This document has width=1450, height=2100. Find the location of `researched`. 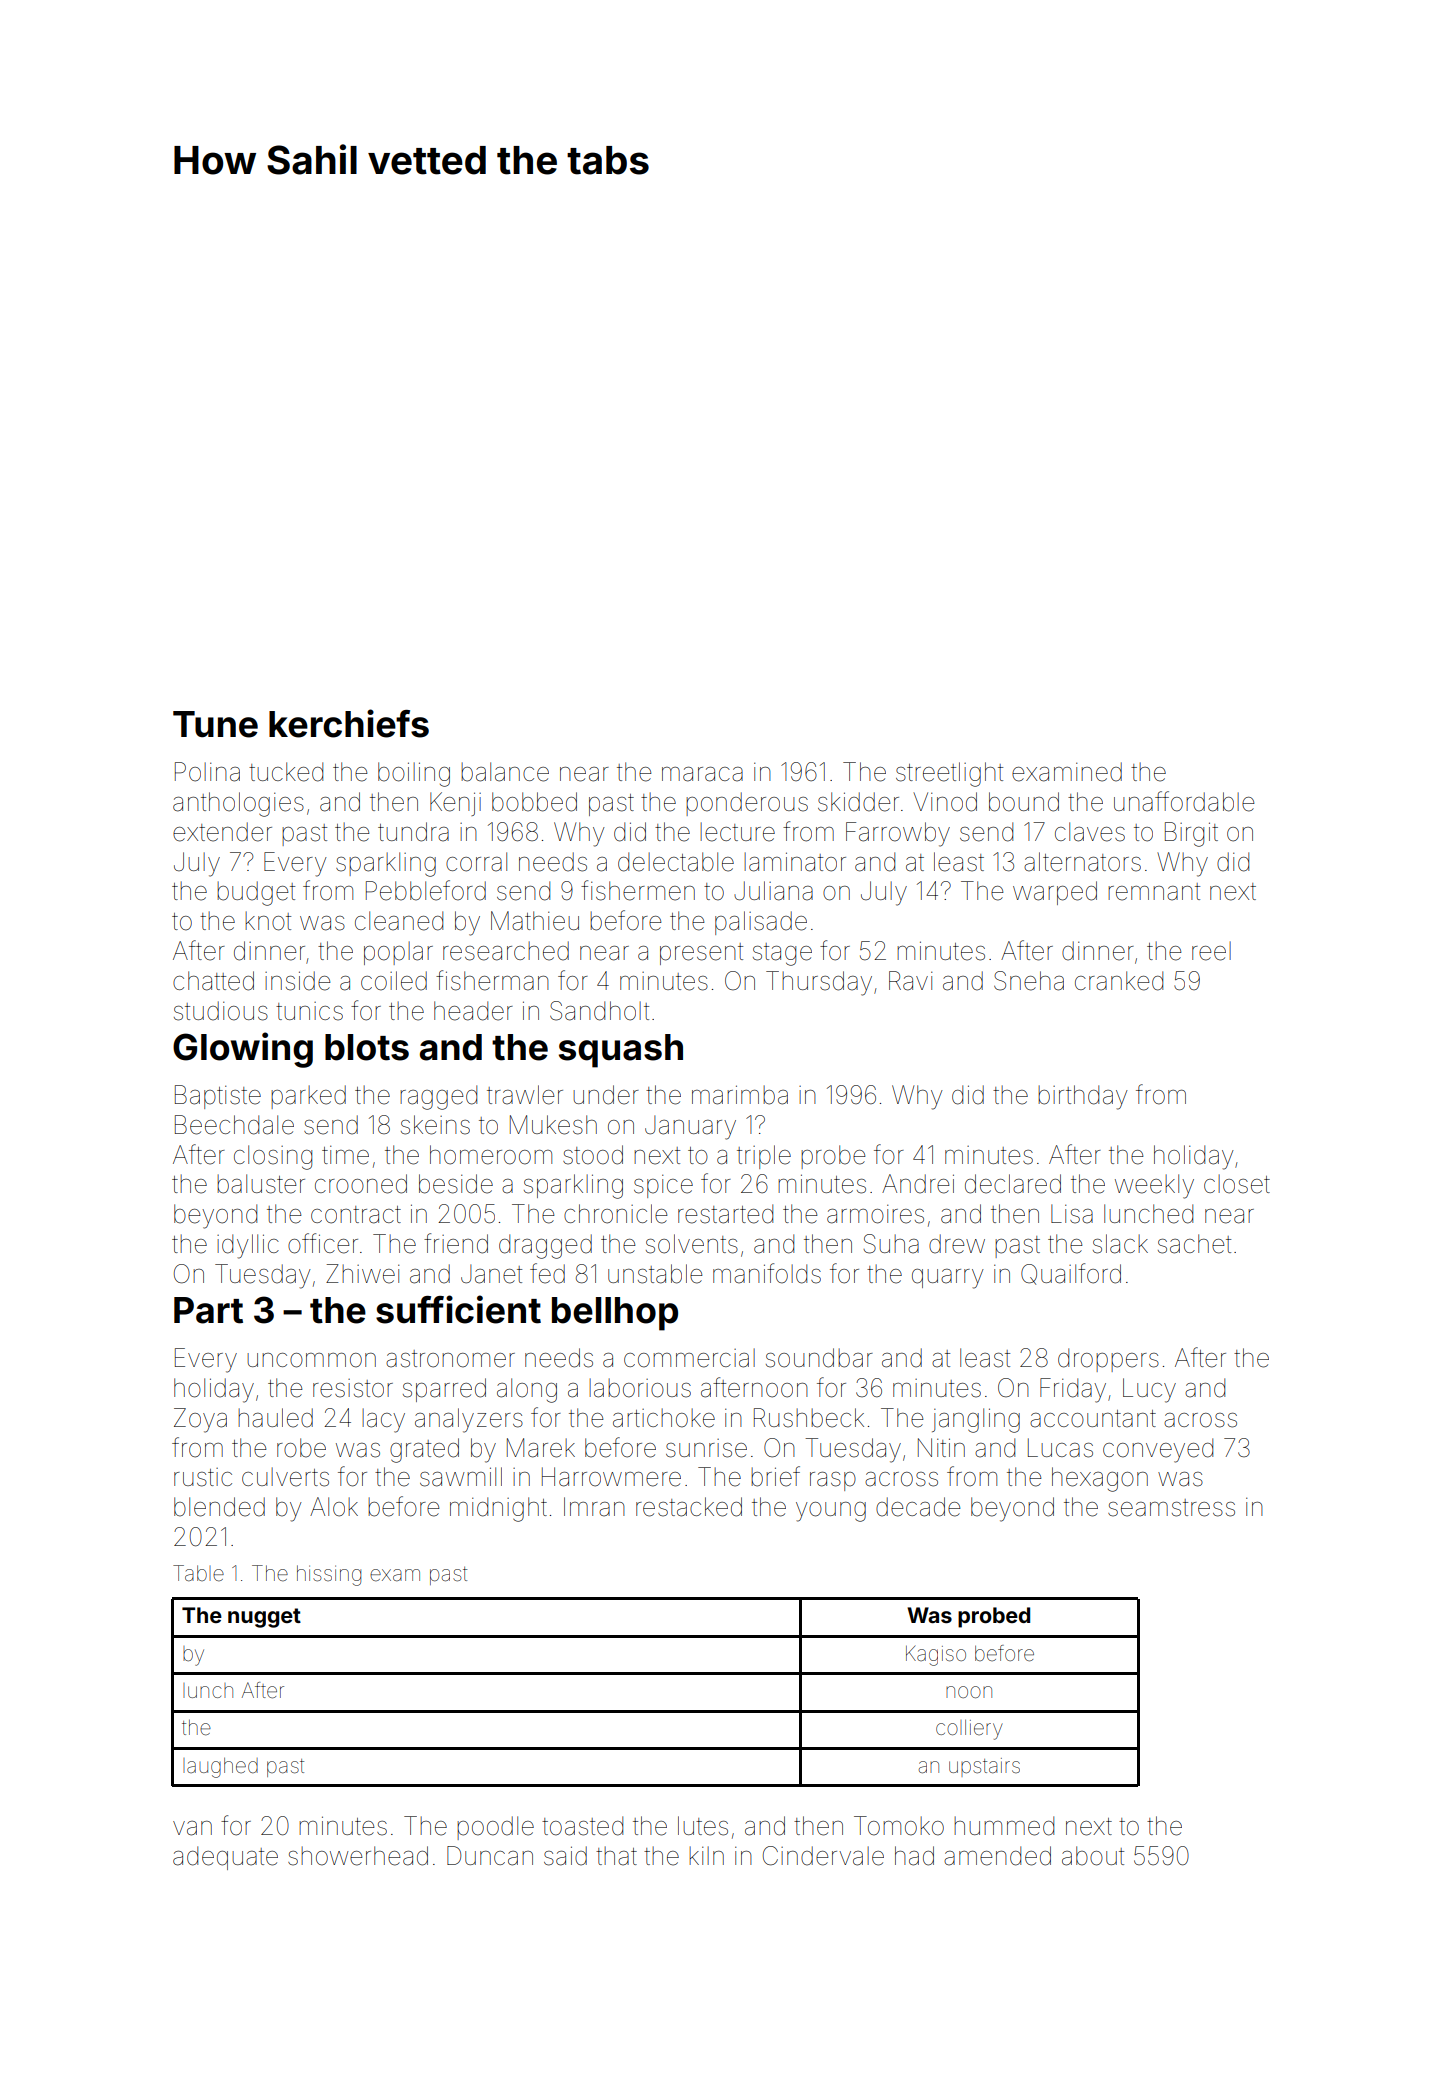

researched is located at coordinates (506, 951).
